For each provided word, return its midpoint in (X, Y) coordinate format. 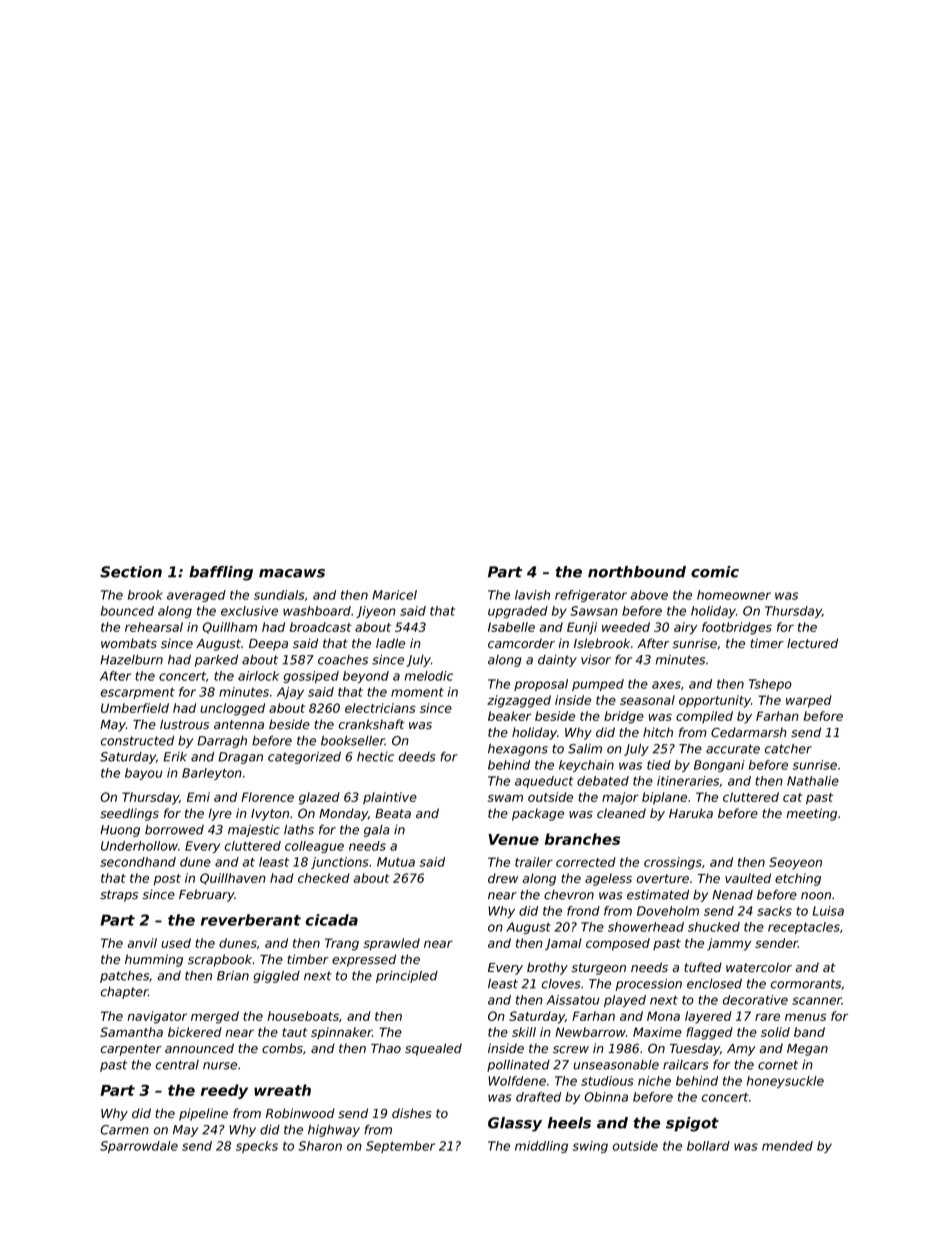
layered (708, 1017)
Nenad (732, 895)
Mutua (396, 862)
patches (124, 977)
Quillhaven (233, 879)
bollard (708, 1146)
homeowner (734, 595)
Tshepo (770, 685)
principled (407, 977)
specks (257, 1147)
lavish (532, 595)
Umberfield (135, 708)
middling (541, 1147)
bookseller (353, 741)
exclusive (249, 611)
